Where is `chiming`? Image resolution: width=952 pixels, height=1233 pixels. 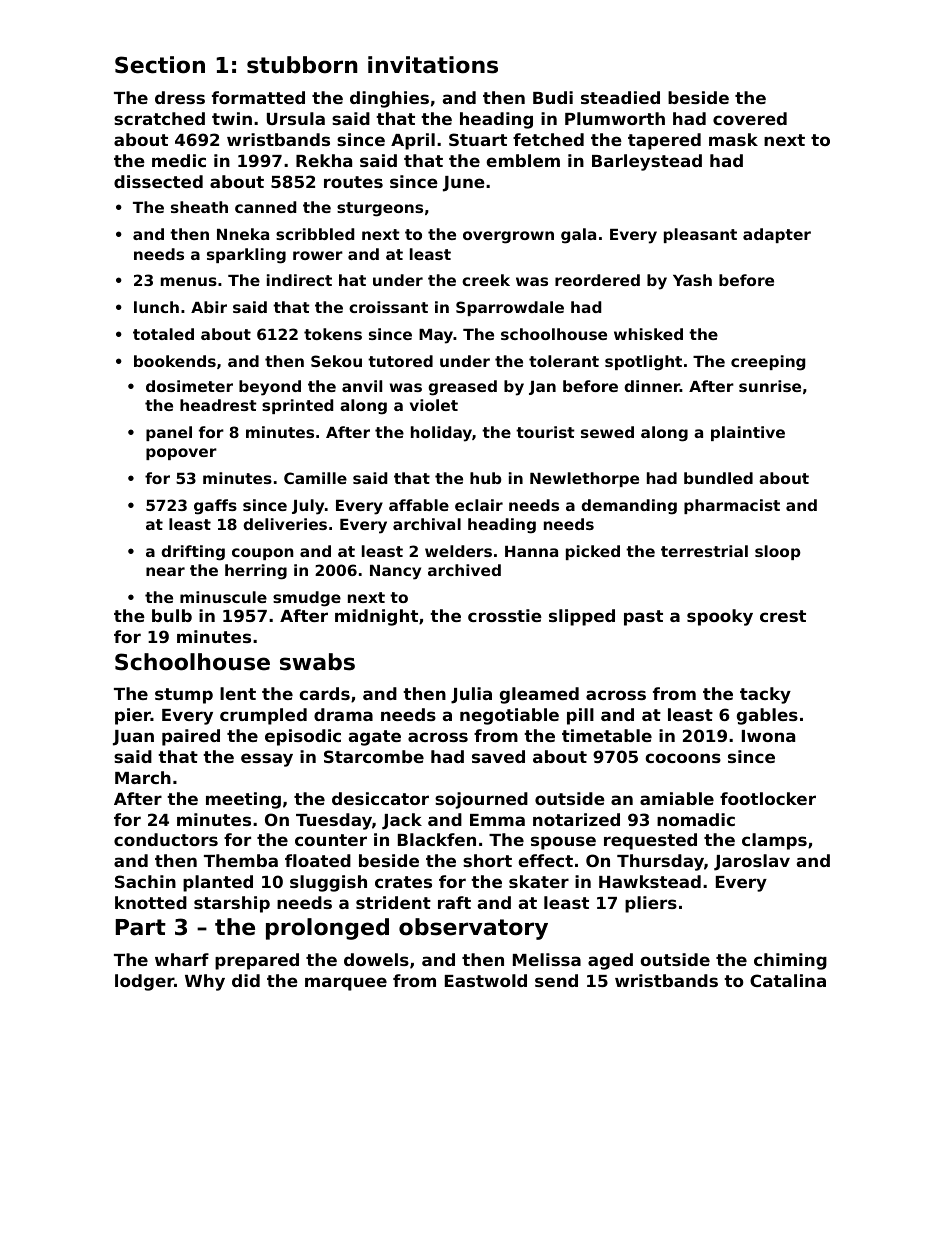 chiming is located at coordinates (790, 961).
